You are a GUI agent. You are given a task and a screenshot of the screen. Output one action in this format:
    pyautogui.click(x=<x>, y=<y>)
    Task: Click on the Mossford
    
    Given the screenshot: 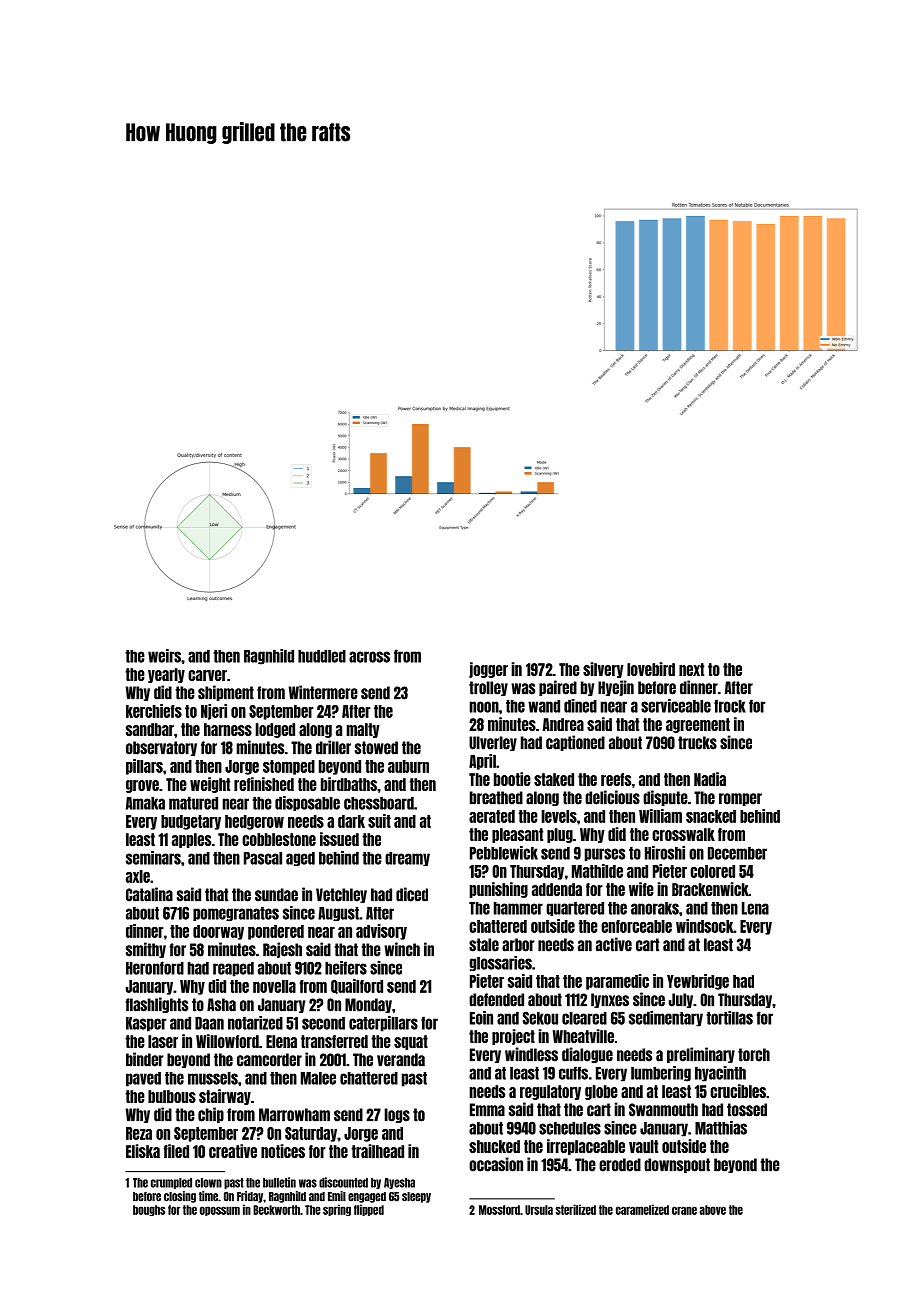 What is the action you would take?
    pyautogui.click(x=499, y=1210)
